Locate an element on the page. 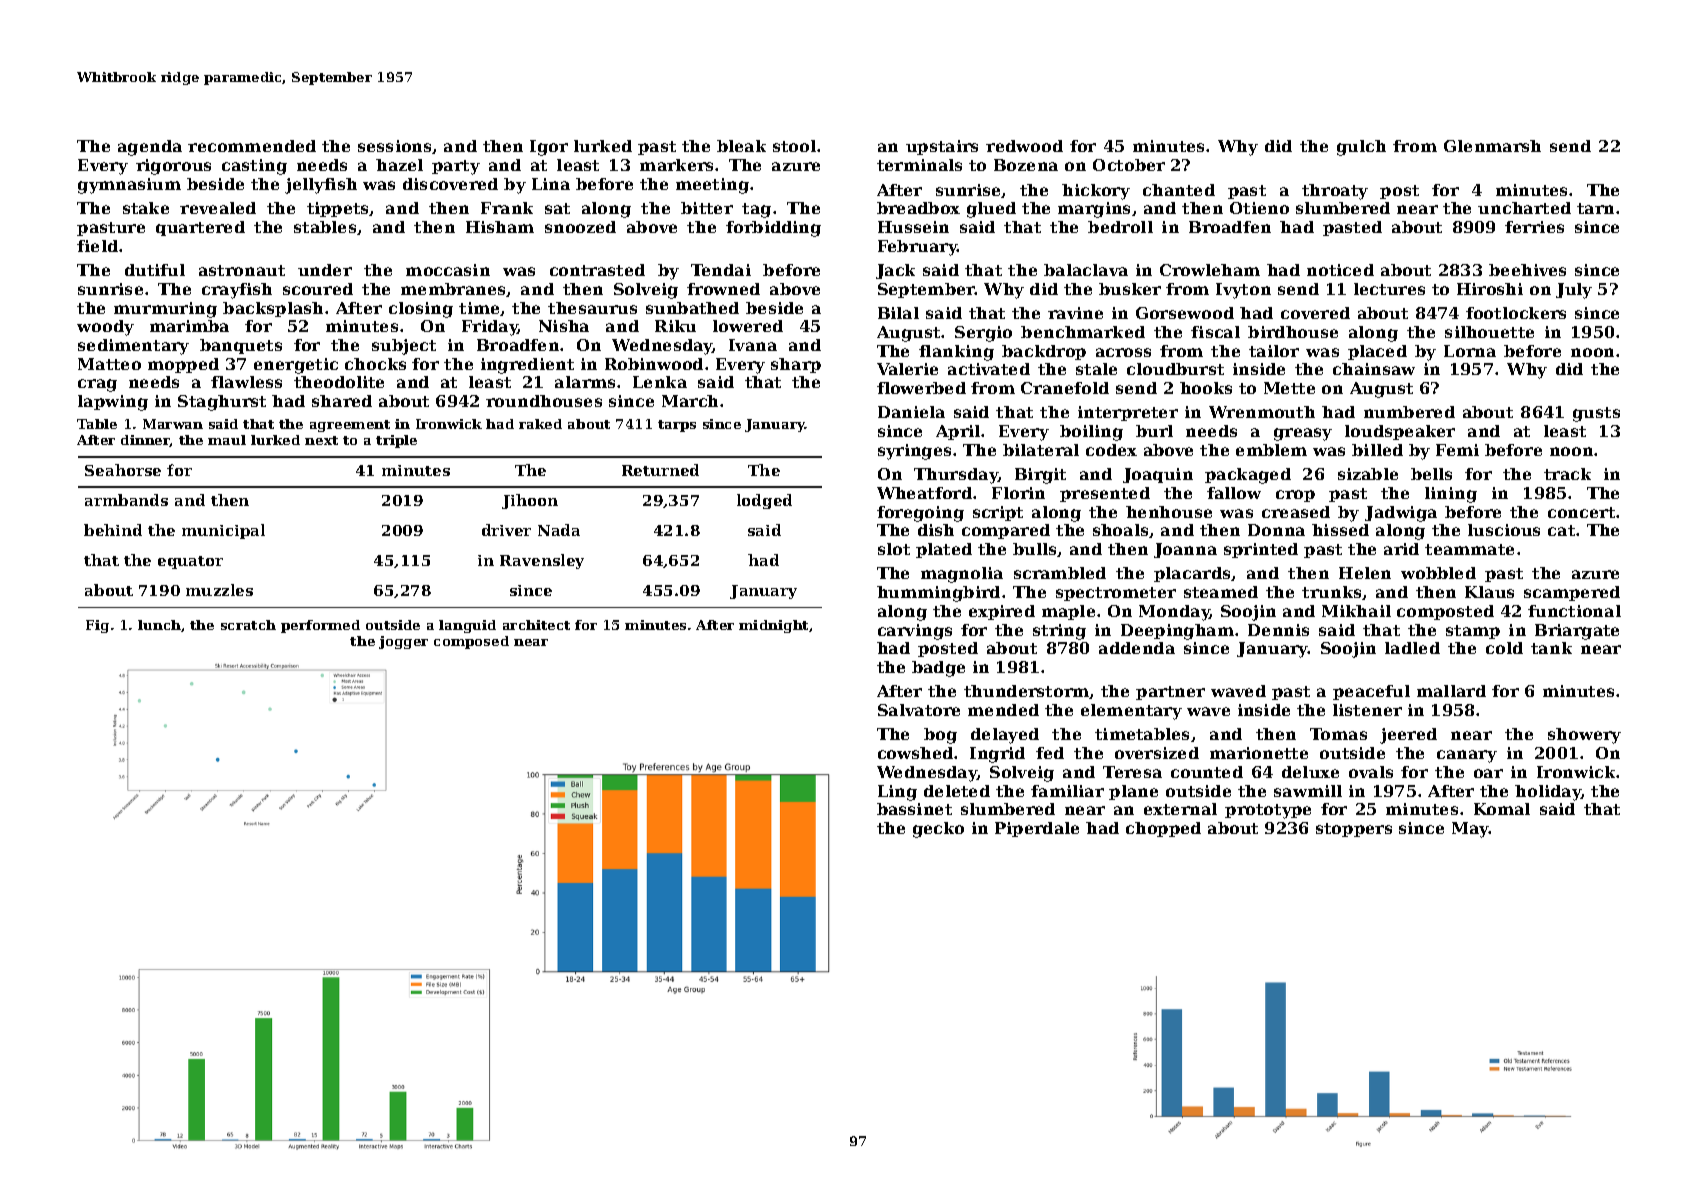  canary is located at coordinates (1467, 756).
